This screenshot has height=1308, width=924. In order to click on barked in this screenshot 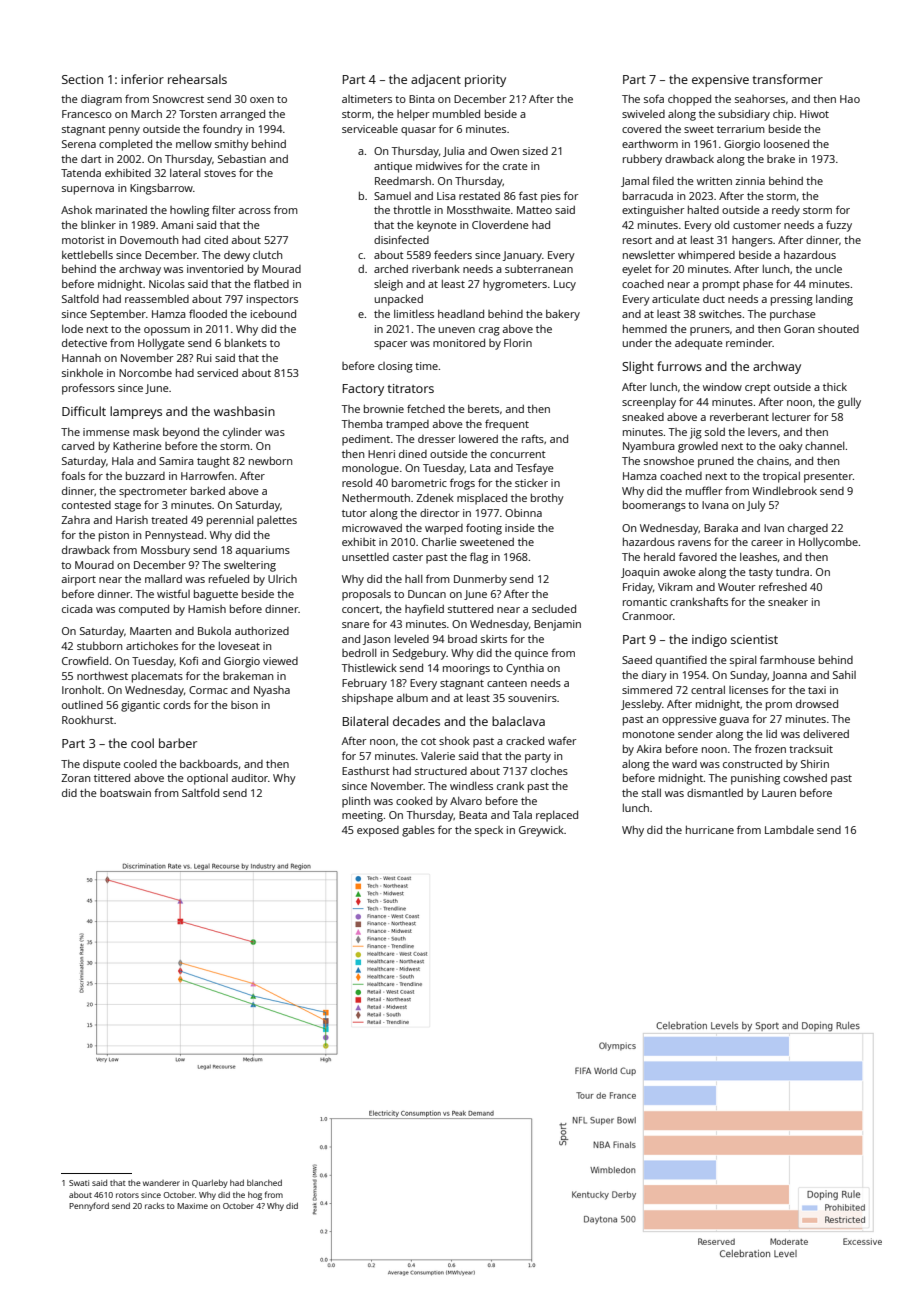, I will do `click(208, 491)`.
